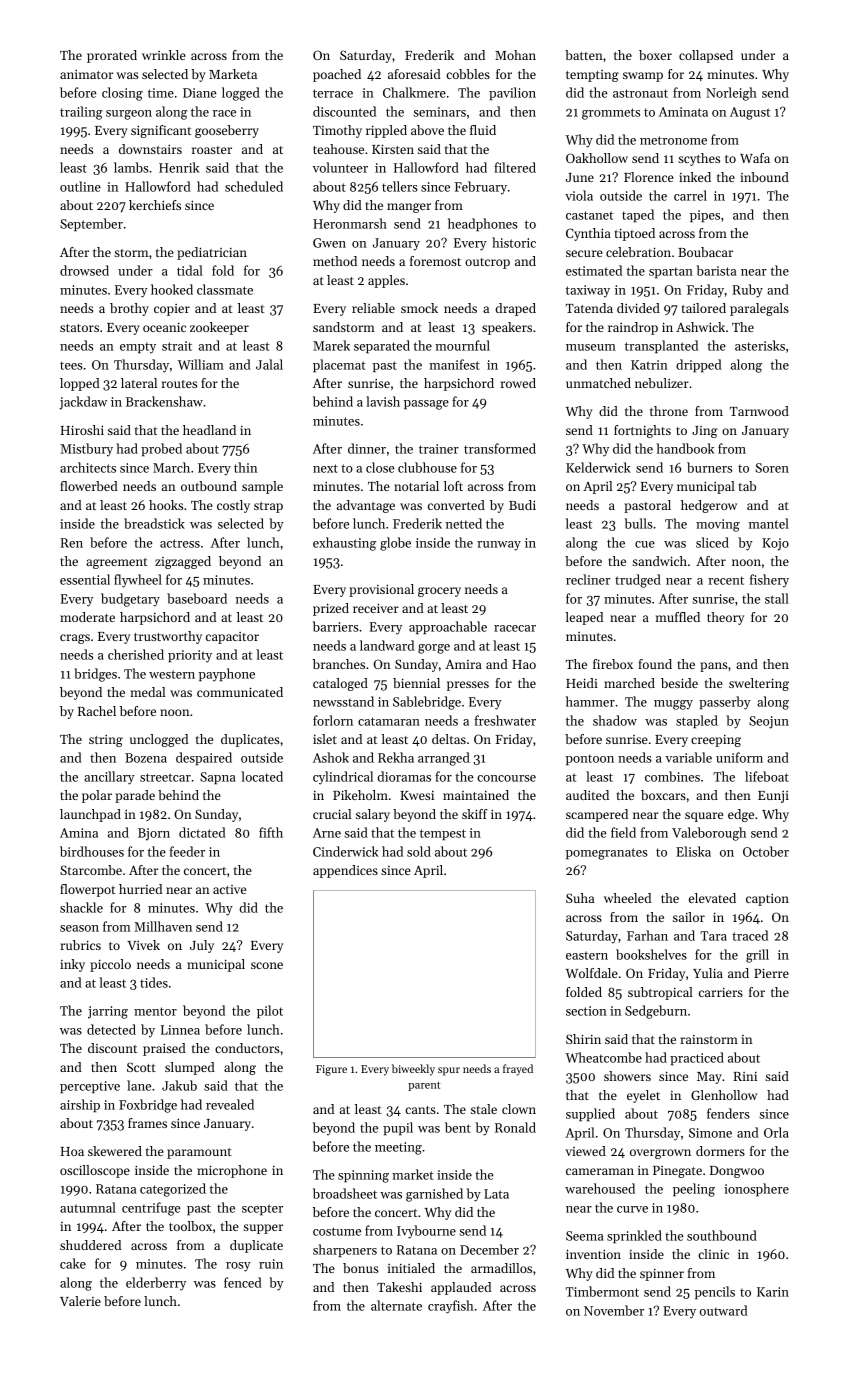 The width and height of the screenshot is (849, 1400). Describe the element at coordinates (722, 1235) in the screenshot. I see `southbound` at that location.
